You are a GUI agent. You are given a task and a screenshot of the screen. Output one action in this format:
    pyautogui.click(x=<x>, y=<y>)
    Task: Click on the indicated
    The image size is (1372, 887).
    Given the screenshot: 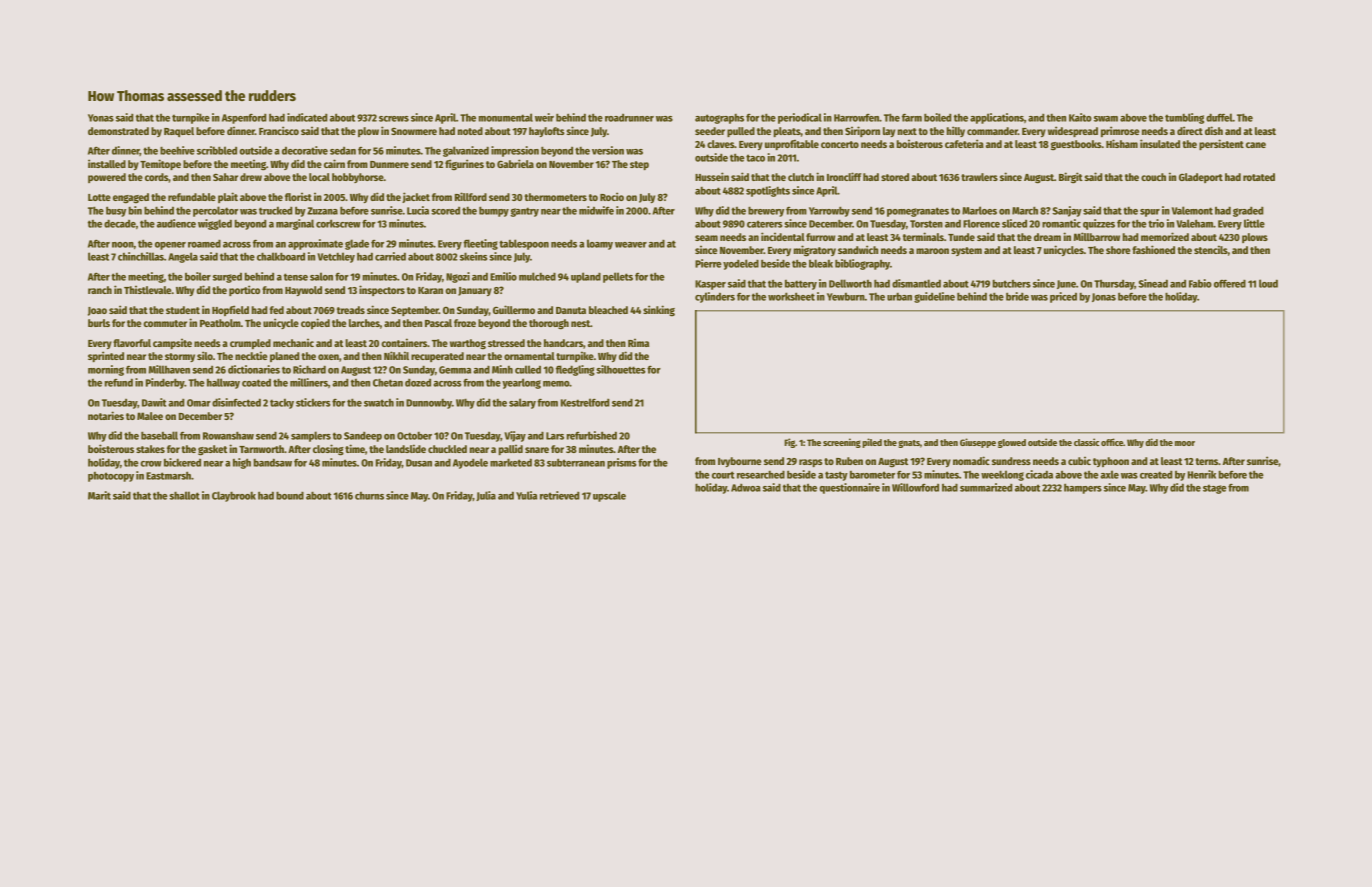 What is the action you would take?
    pyautogui.click(x=307, y=117)
